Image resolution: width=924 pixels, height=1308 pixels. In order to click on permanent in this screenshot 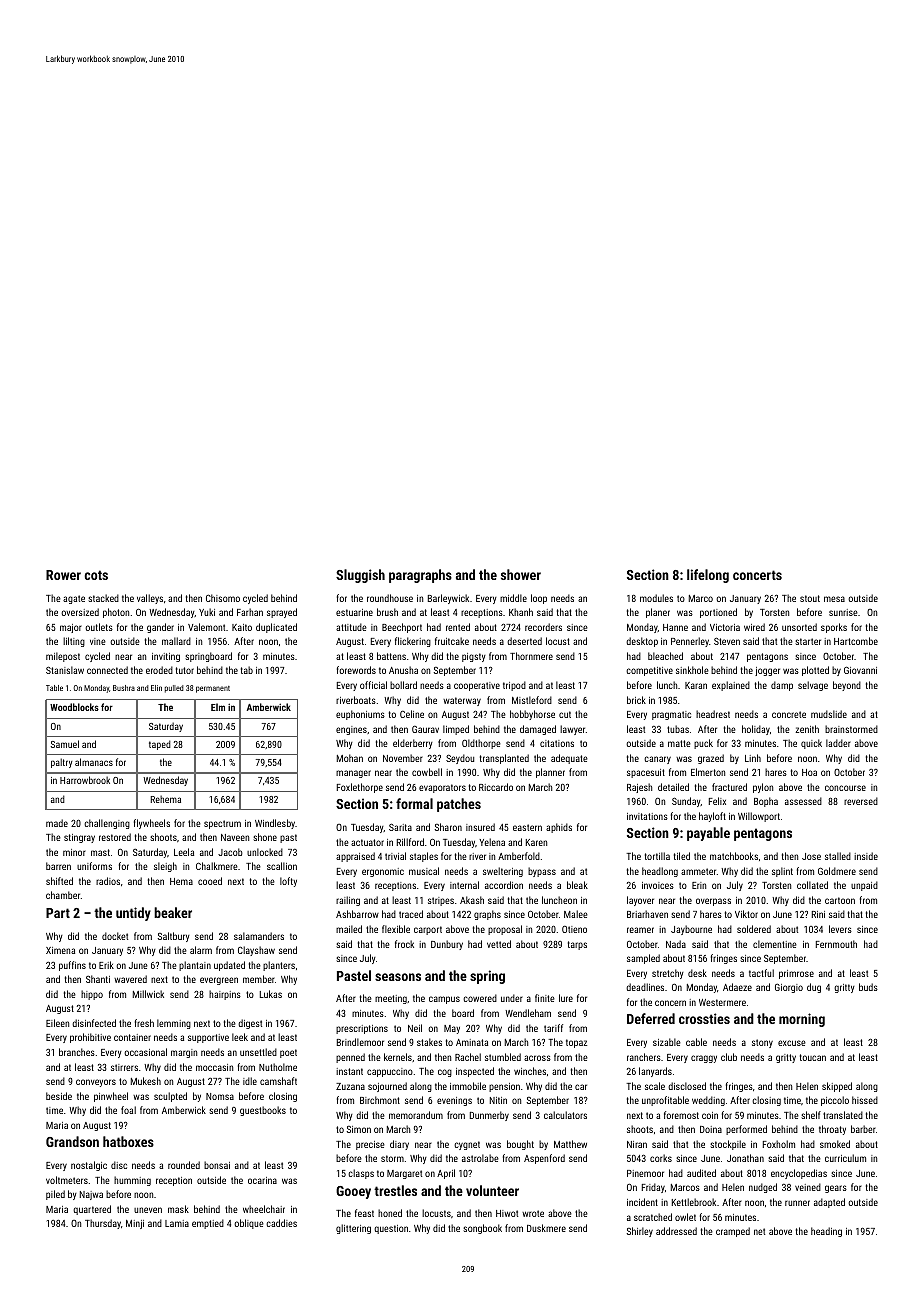, I will do `click(213, 689)`.
